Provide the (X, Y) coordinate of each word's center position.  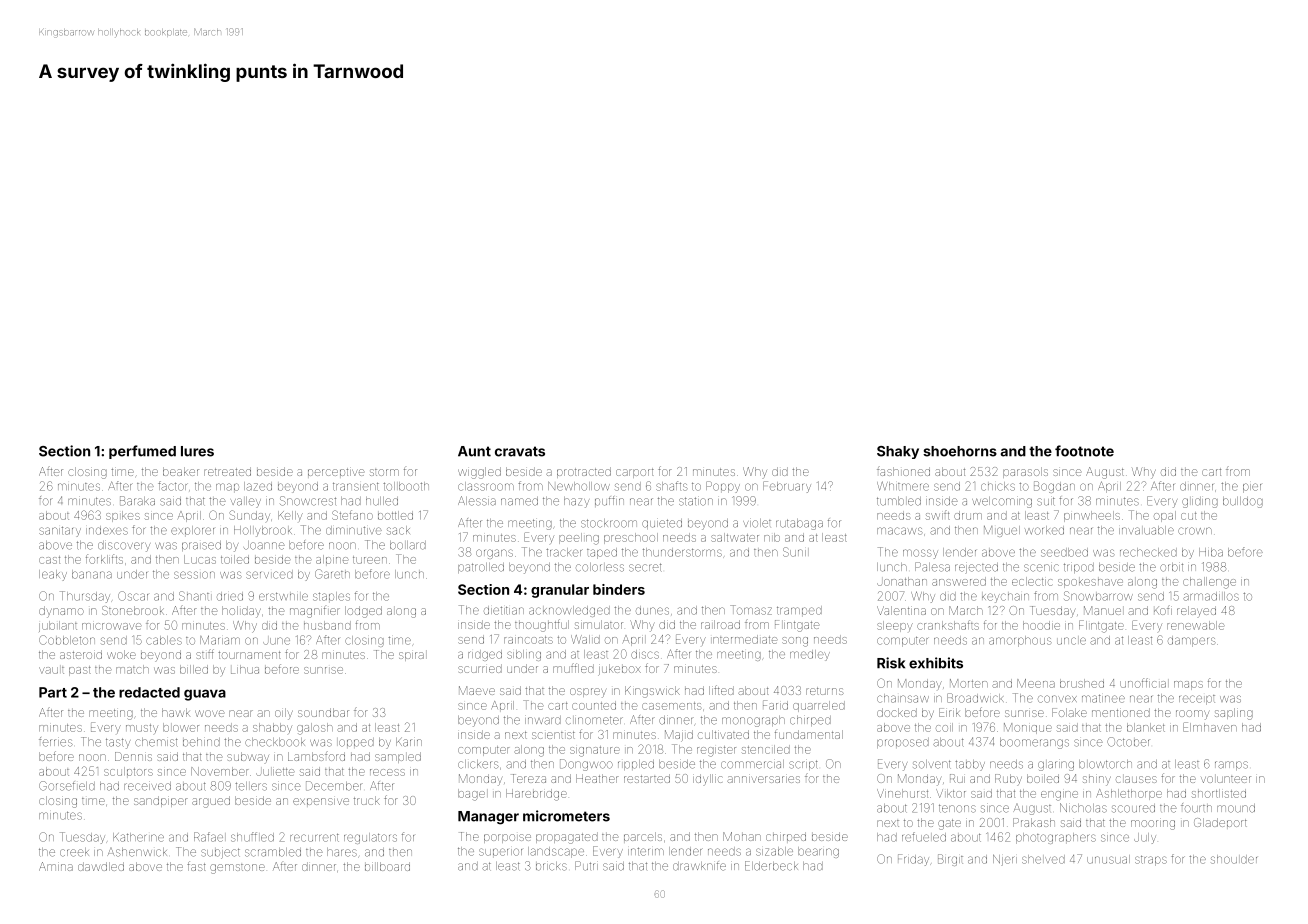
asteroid (81, 654)
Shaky (898, 452)
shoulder (1234, 859)
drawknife (699, 866)
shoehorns (960, 451)
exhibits (936, 663)
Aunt (474, 451)
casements (671, 706)
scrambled (273, 852)
